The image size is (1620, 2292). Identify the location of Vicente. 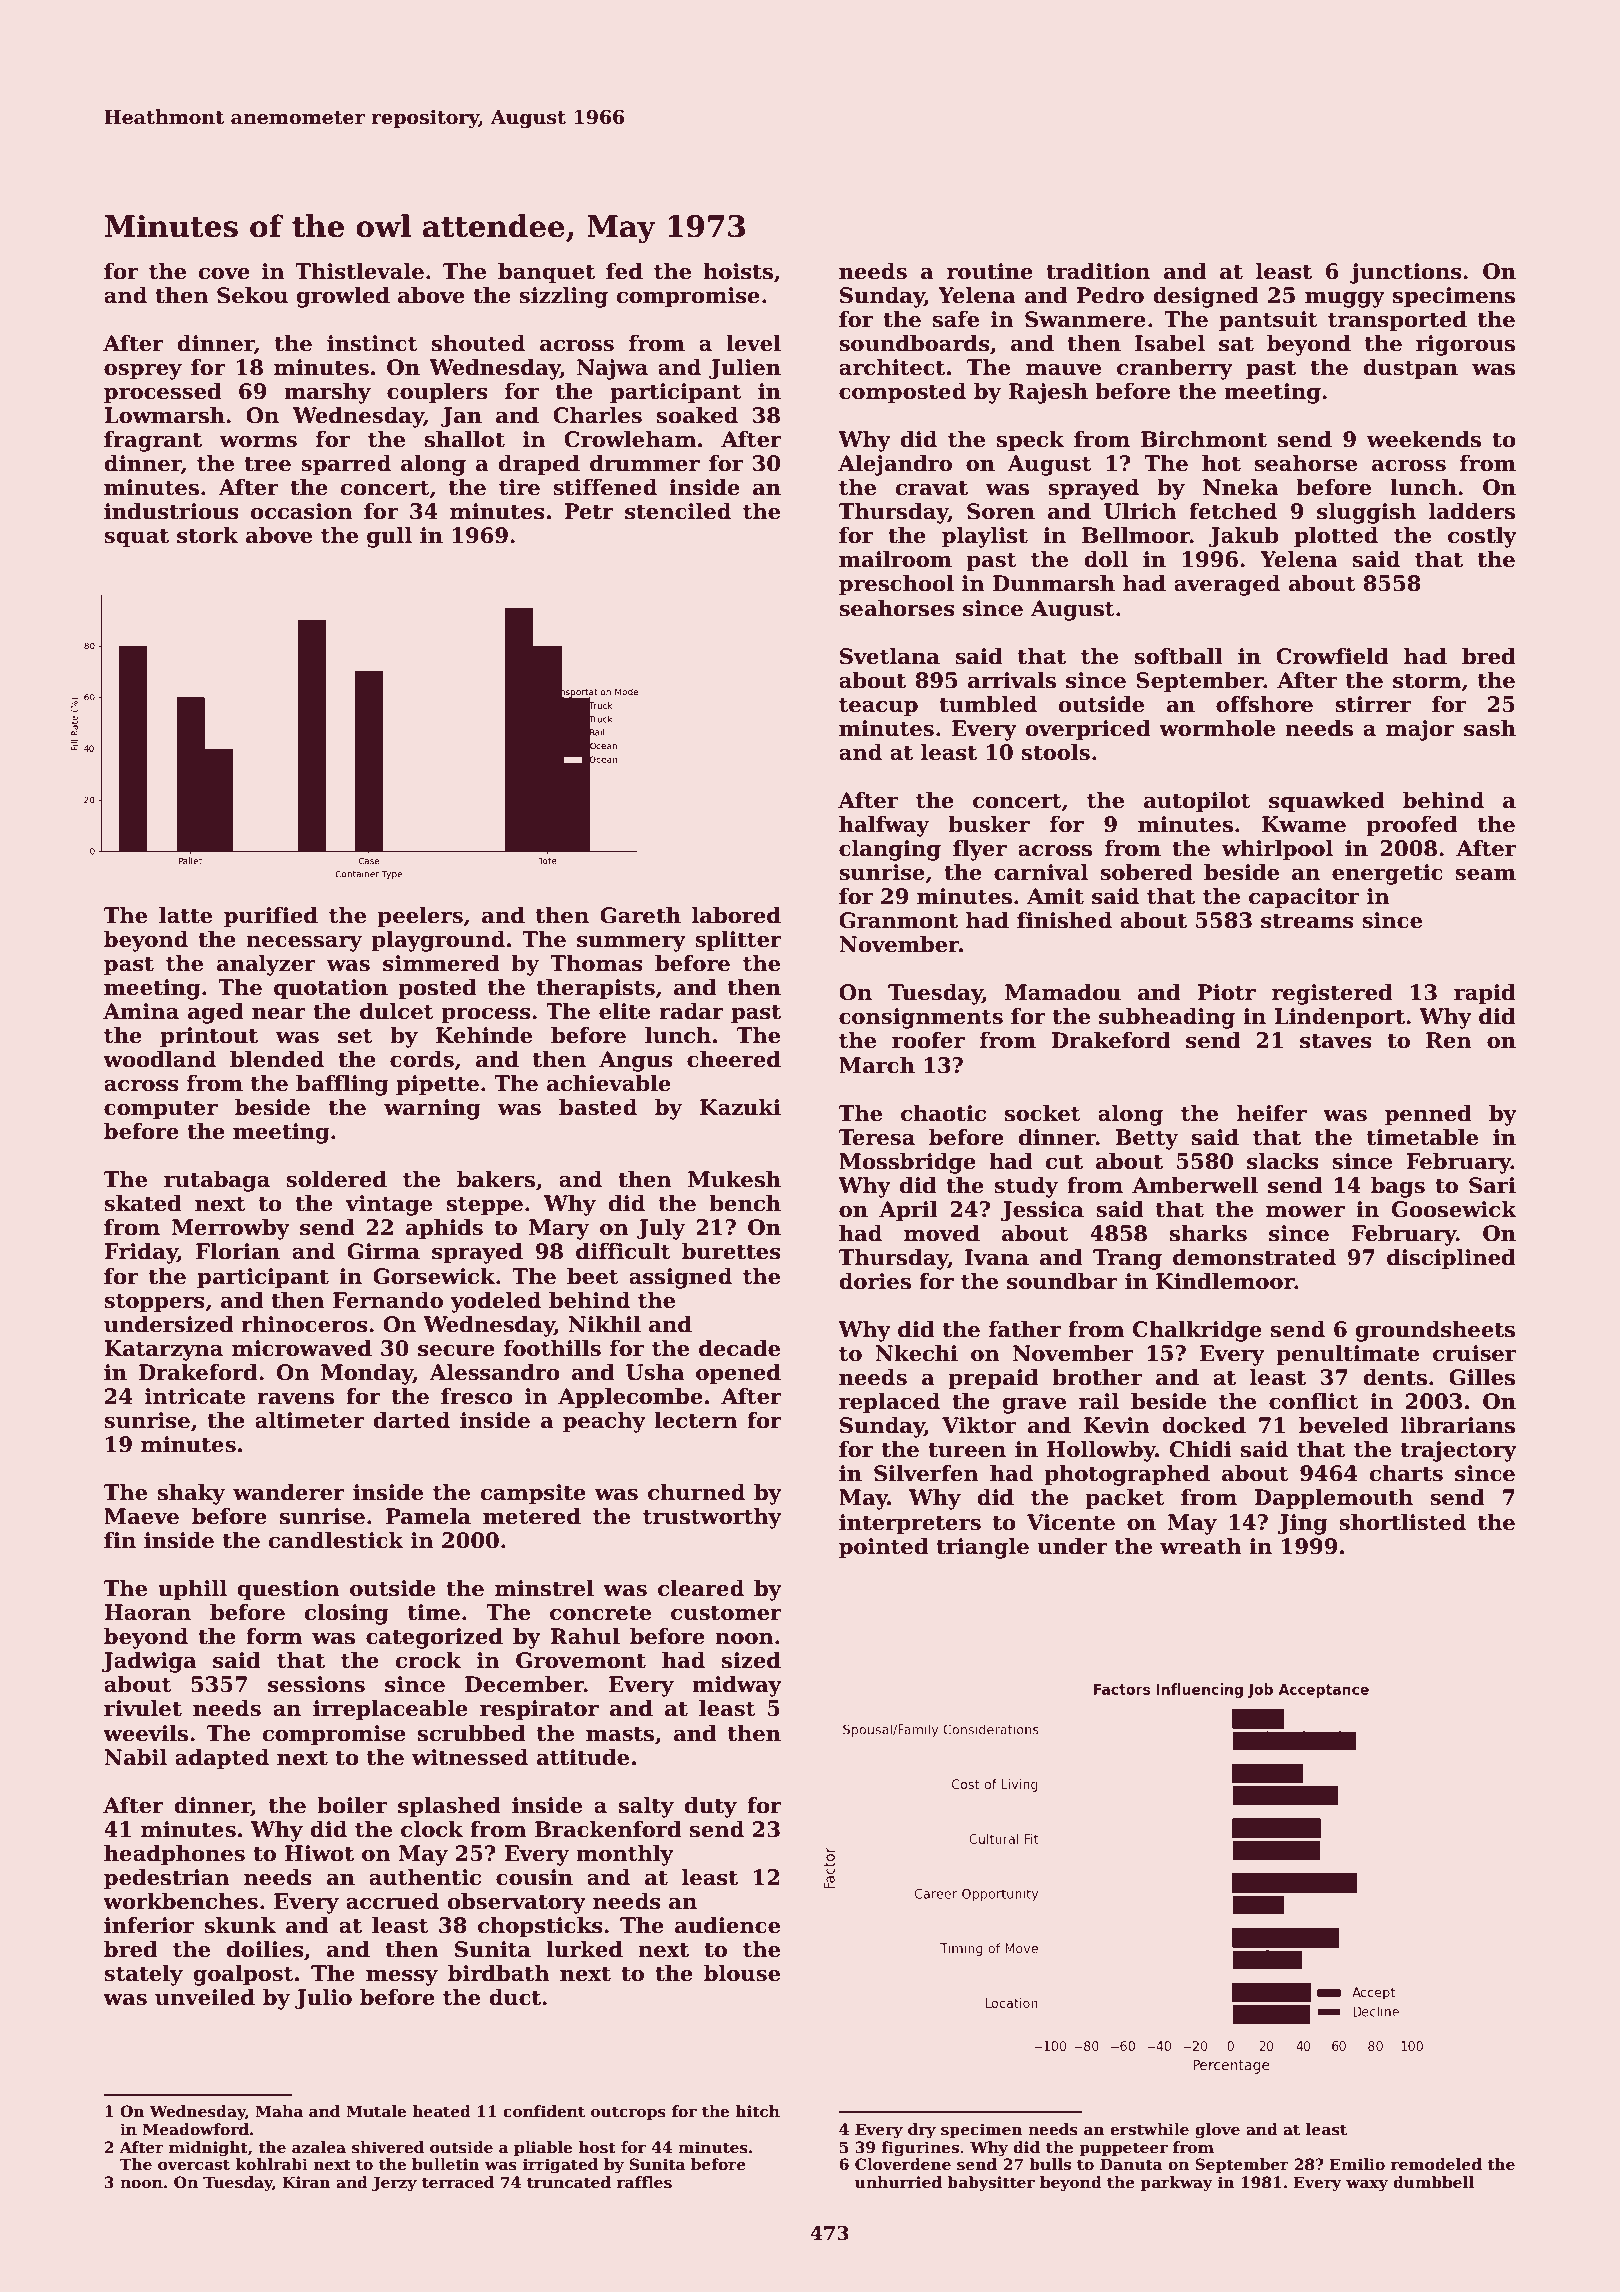
(1071, 1522).
